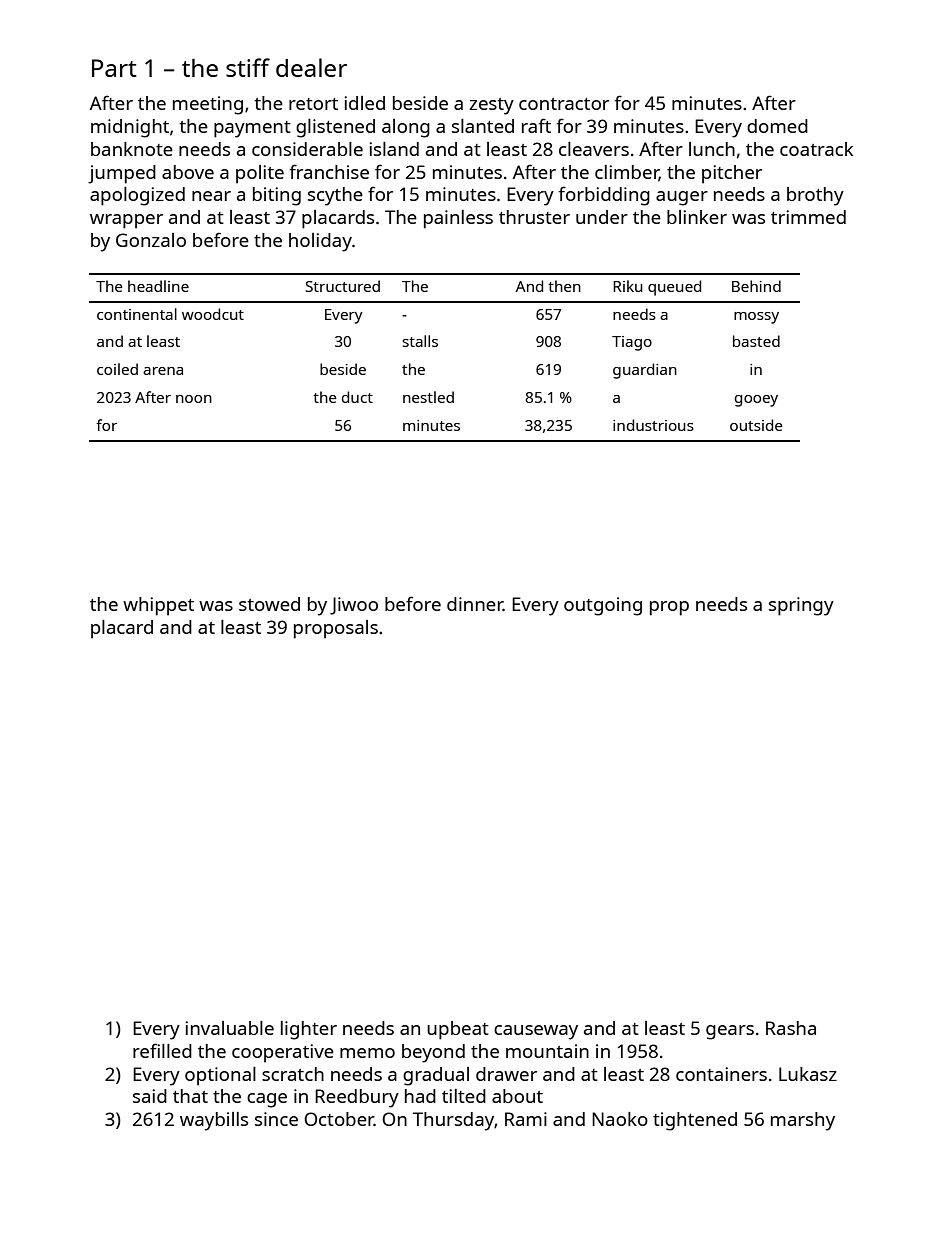 This screenshot has height=1233, width=952. Describe the element at coordinates (777, 126) in the screenshot. I see `domed` at that location.
